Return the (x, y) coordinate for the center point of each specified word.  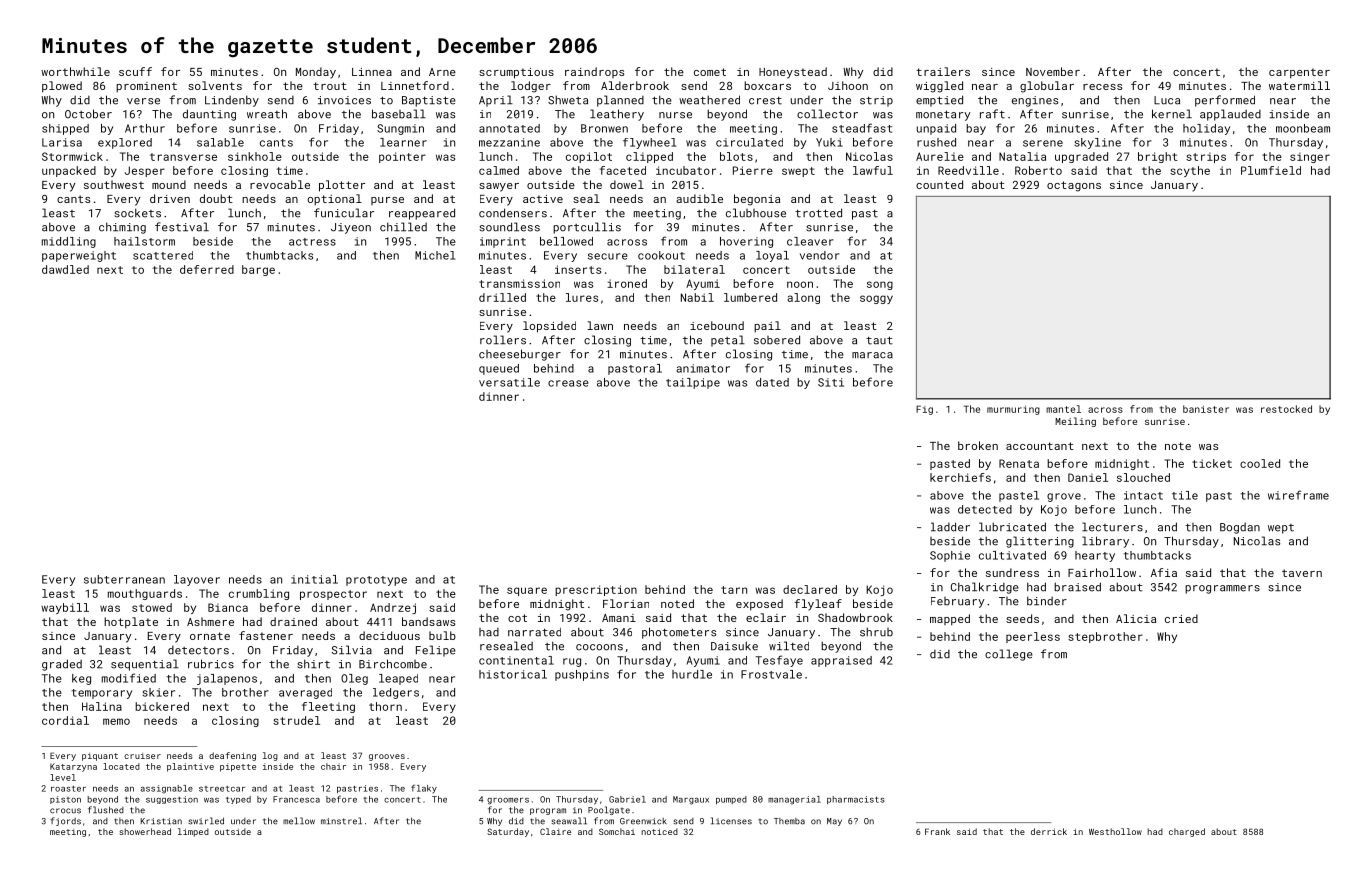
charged (1187, 832)
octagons (1074, 186)
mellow (299, 821)
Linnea (372, 72)
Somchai (617, 831)
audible (699, 198)
